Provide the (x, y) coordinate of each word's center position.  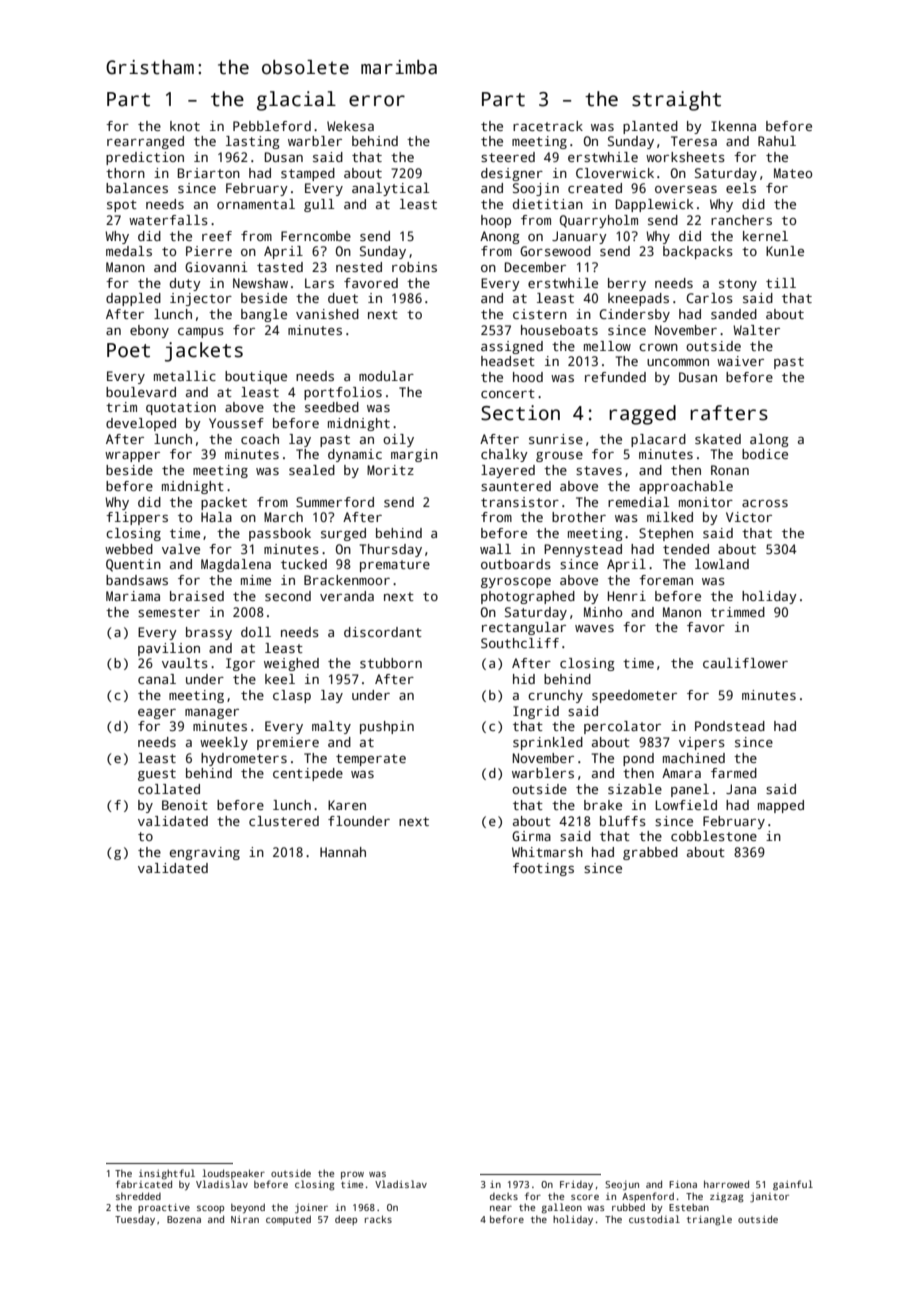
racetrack (548, 126)
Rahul (777, 141)
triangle (709, 1220)
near (501, 1208)
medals (129, 251)
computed (288, 1220)
